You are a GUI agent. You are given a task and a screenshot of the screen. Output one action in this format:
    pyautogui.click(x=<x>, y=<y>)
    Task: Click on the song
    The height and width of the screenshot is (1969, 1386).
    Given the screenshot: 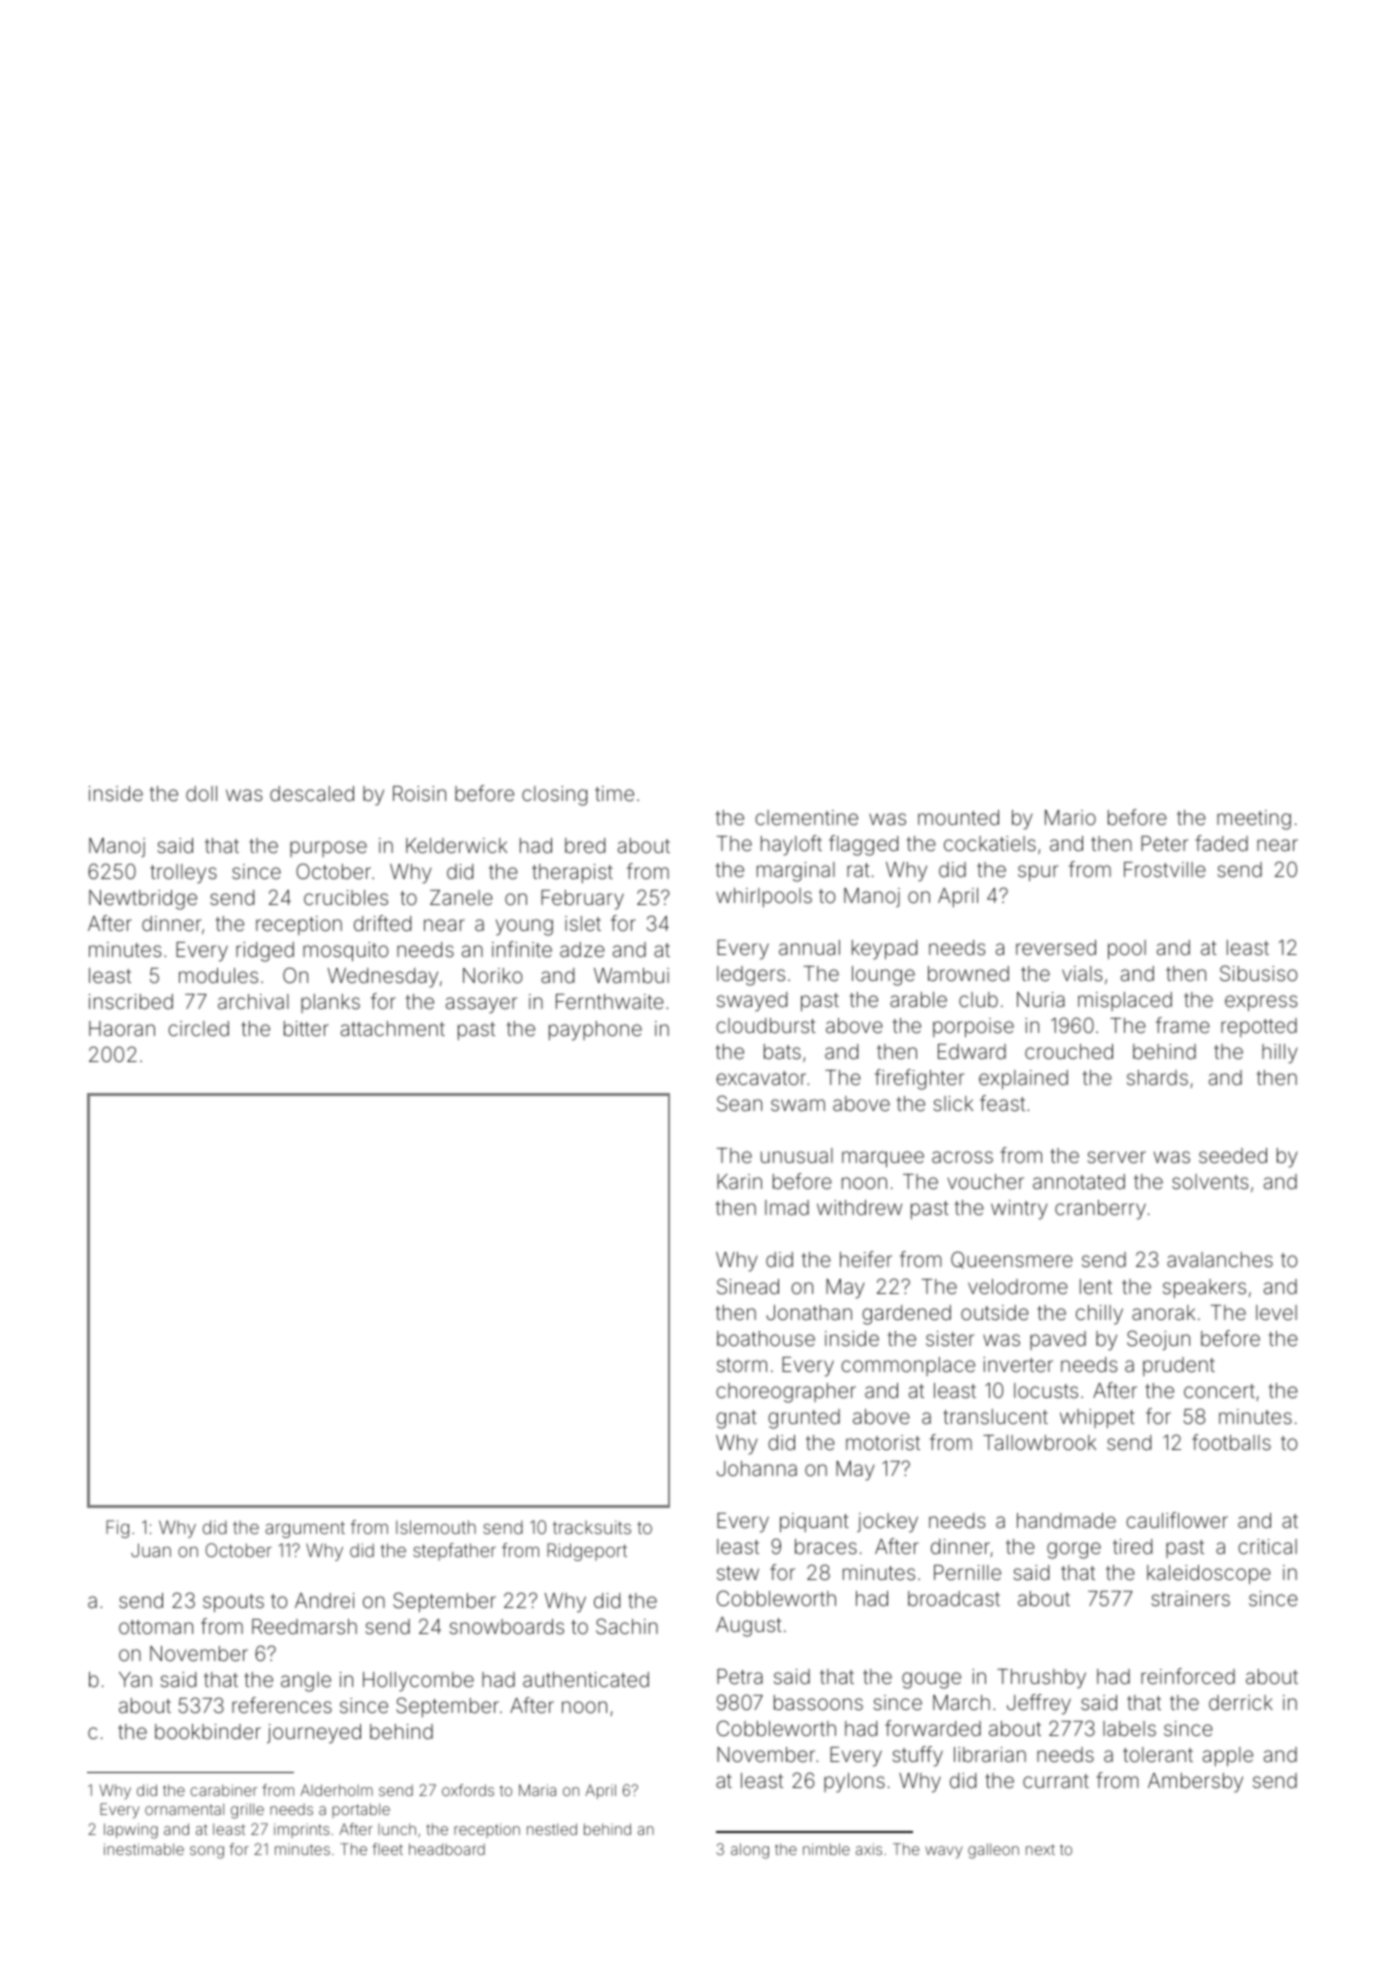 What is the action you would take?
    pyautogui.click(x=207, y=1852)
